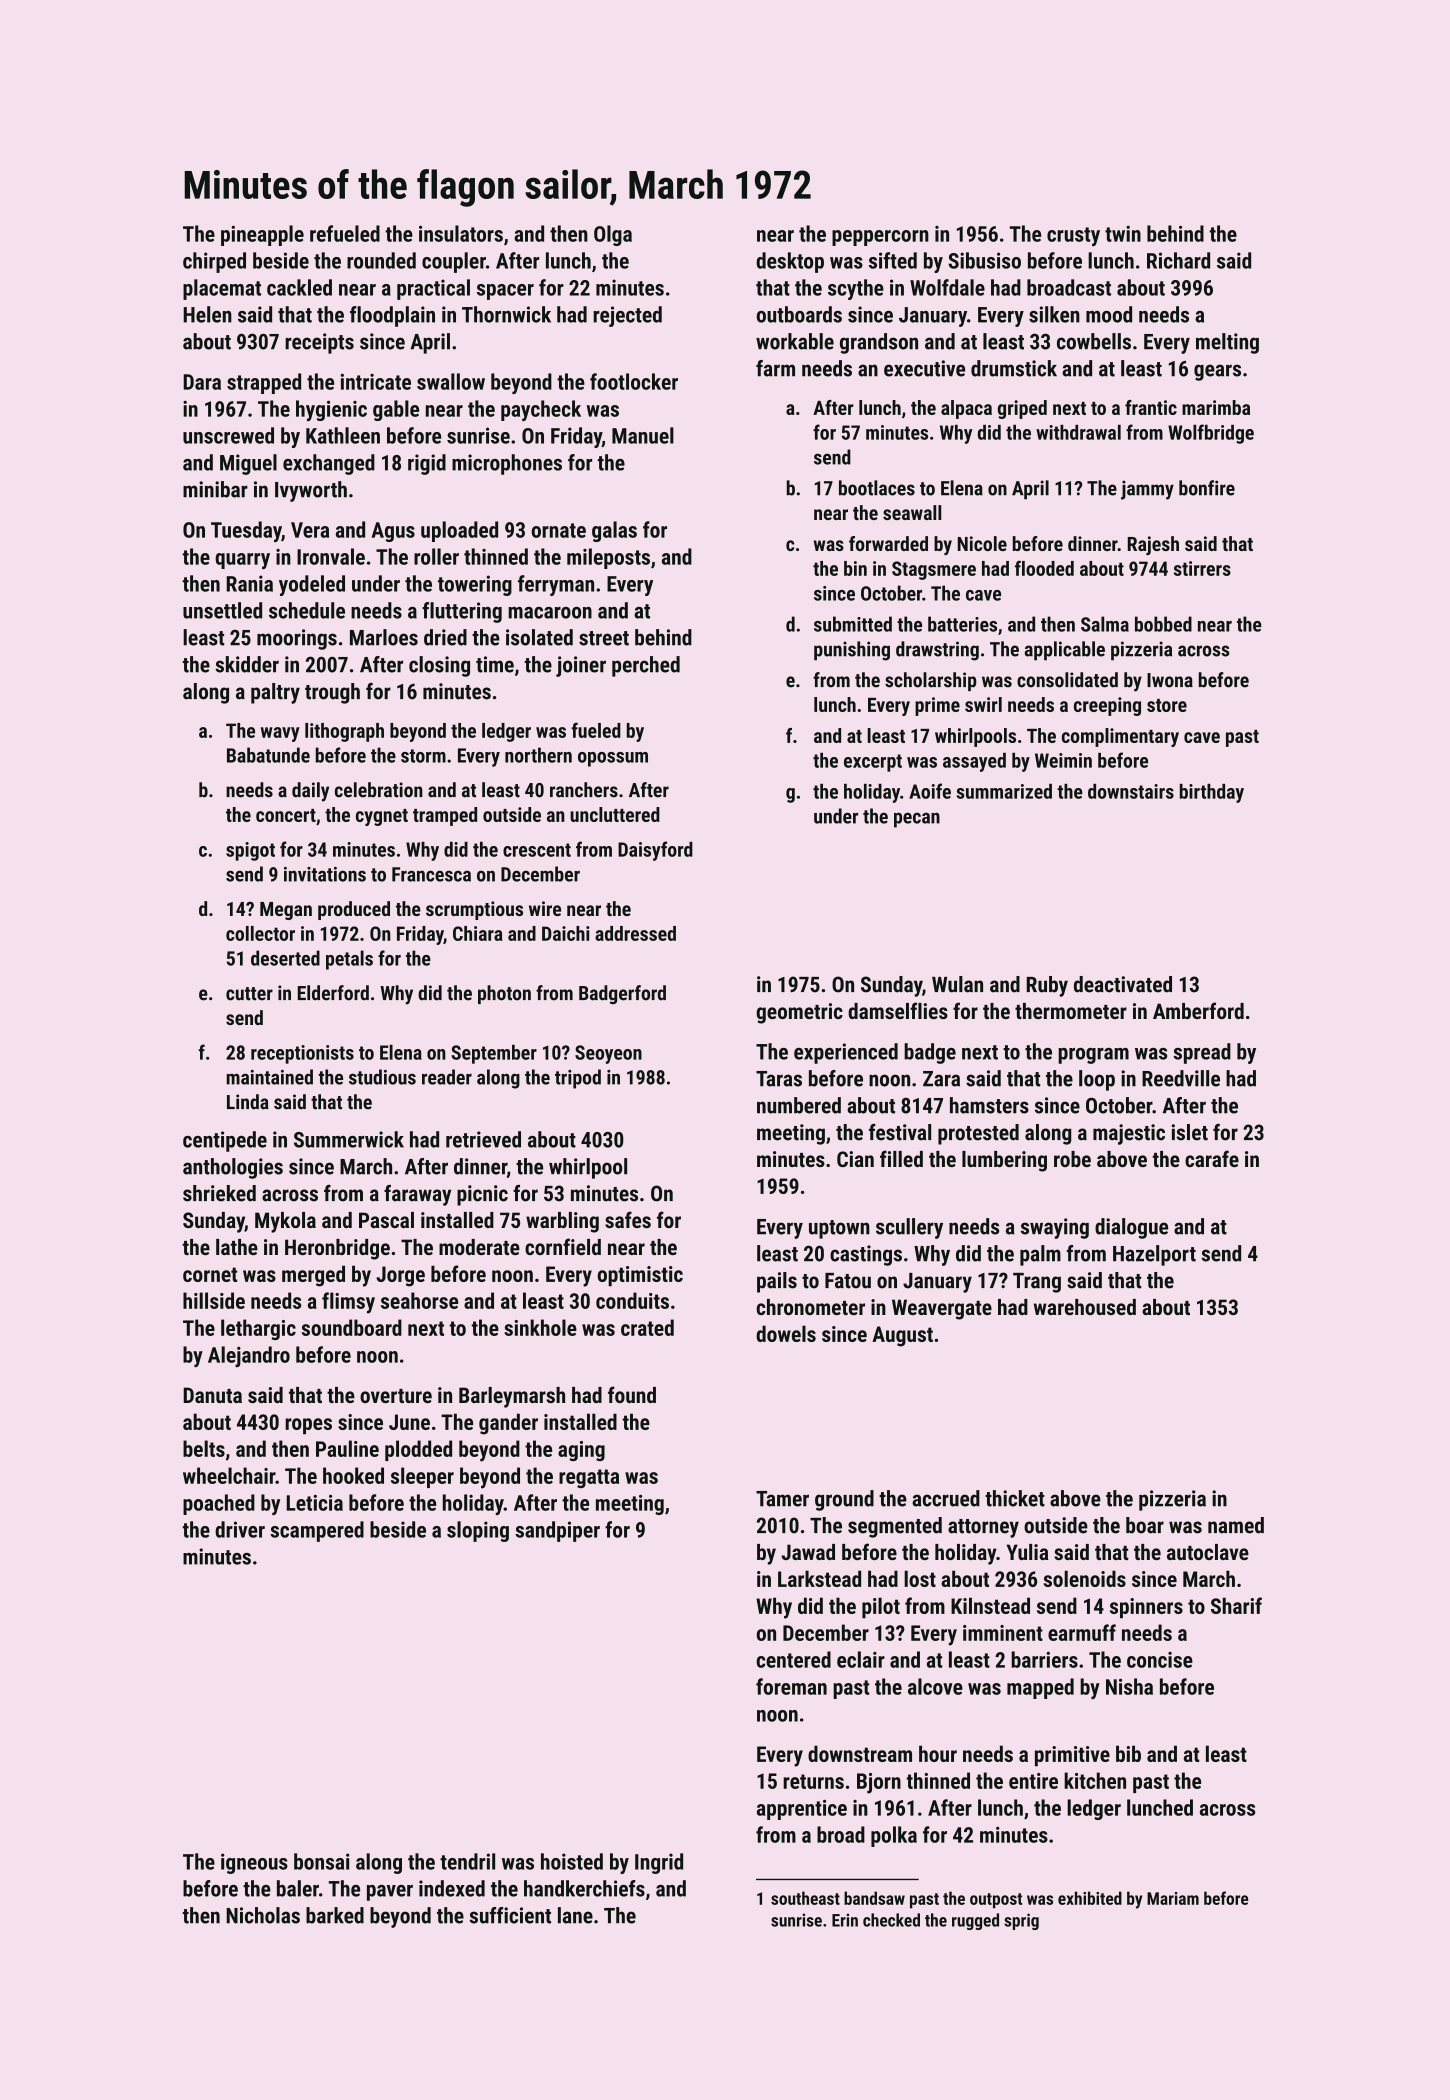 This image has height=2100, width=1450. I want to click on desktop, so click(790, 262).
